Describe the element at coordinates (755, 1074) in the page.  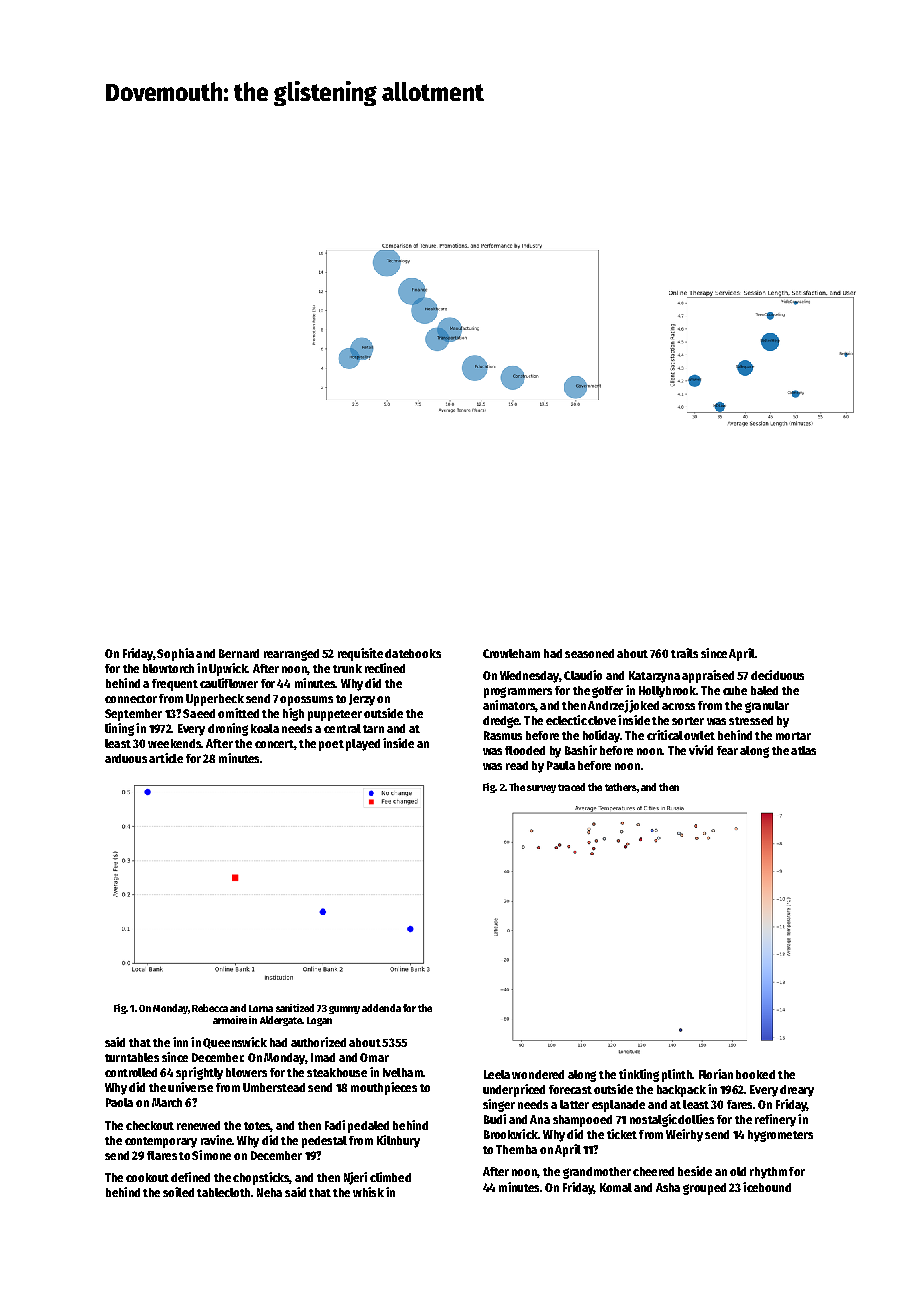
I see `booked` at that location.
